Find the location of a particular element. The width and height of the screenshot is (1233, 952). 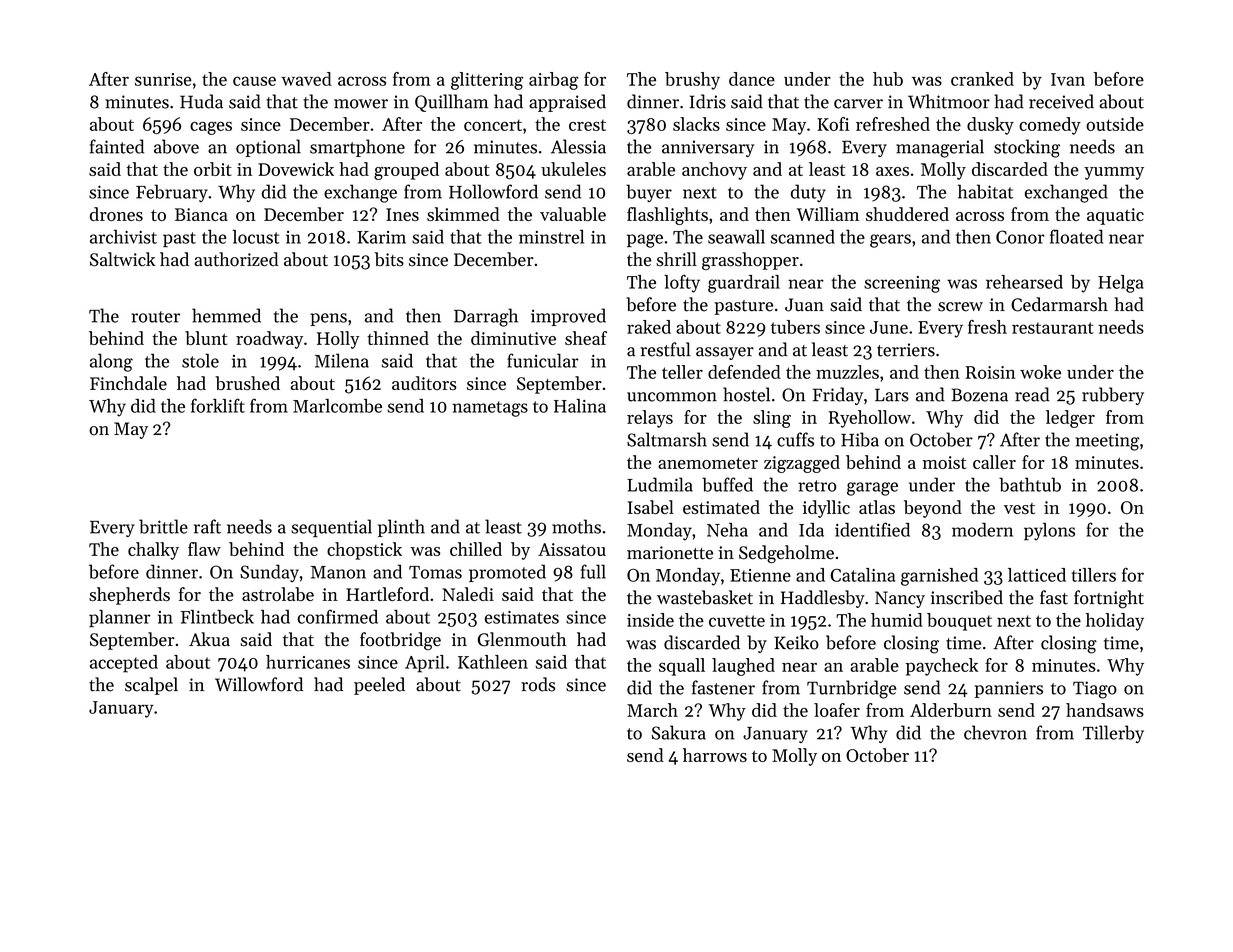

aquatic is located at coordinates (1115, 216).
